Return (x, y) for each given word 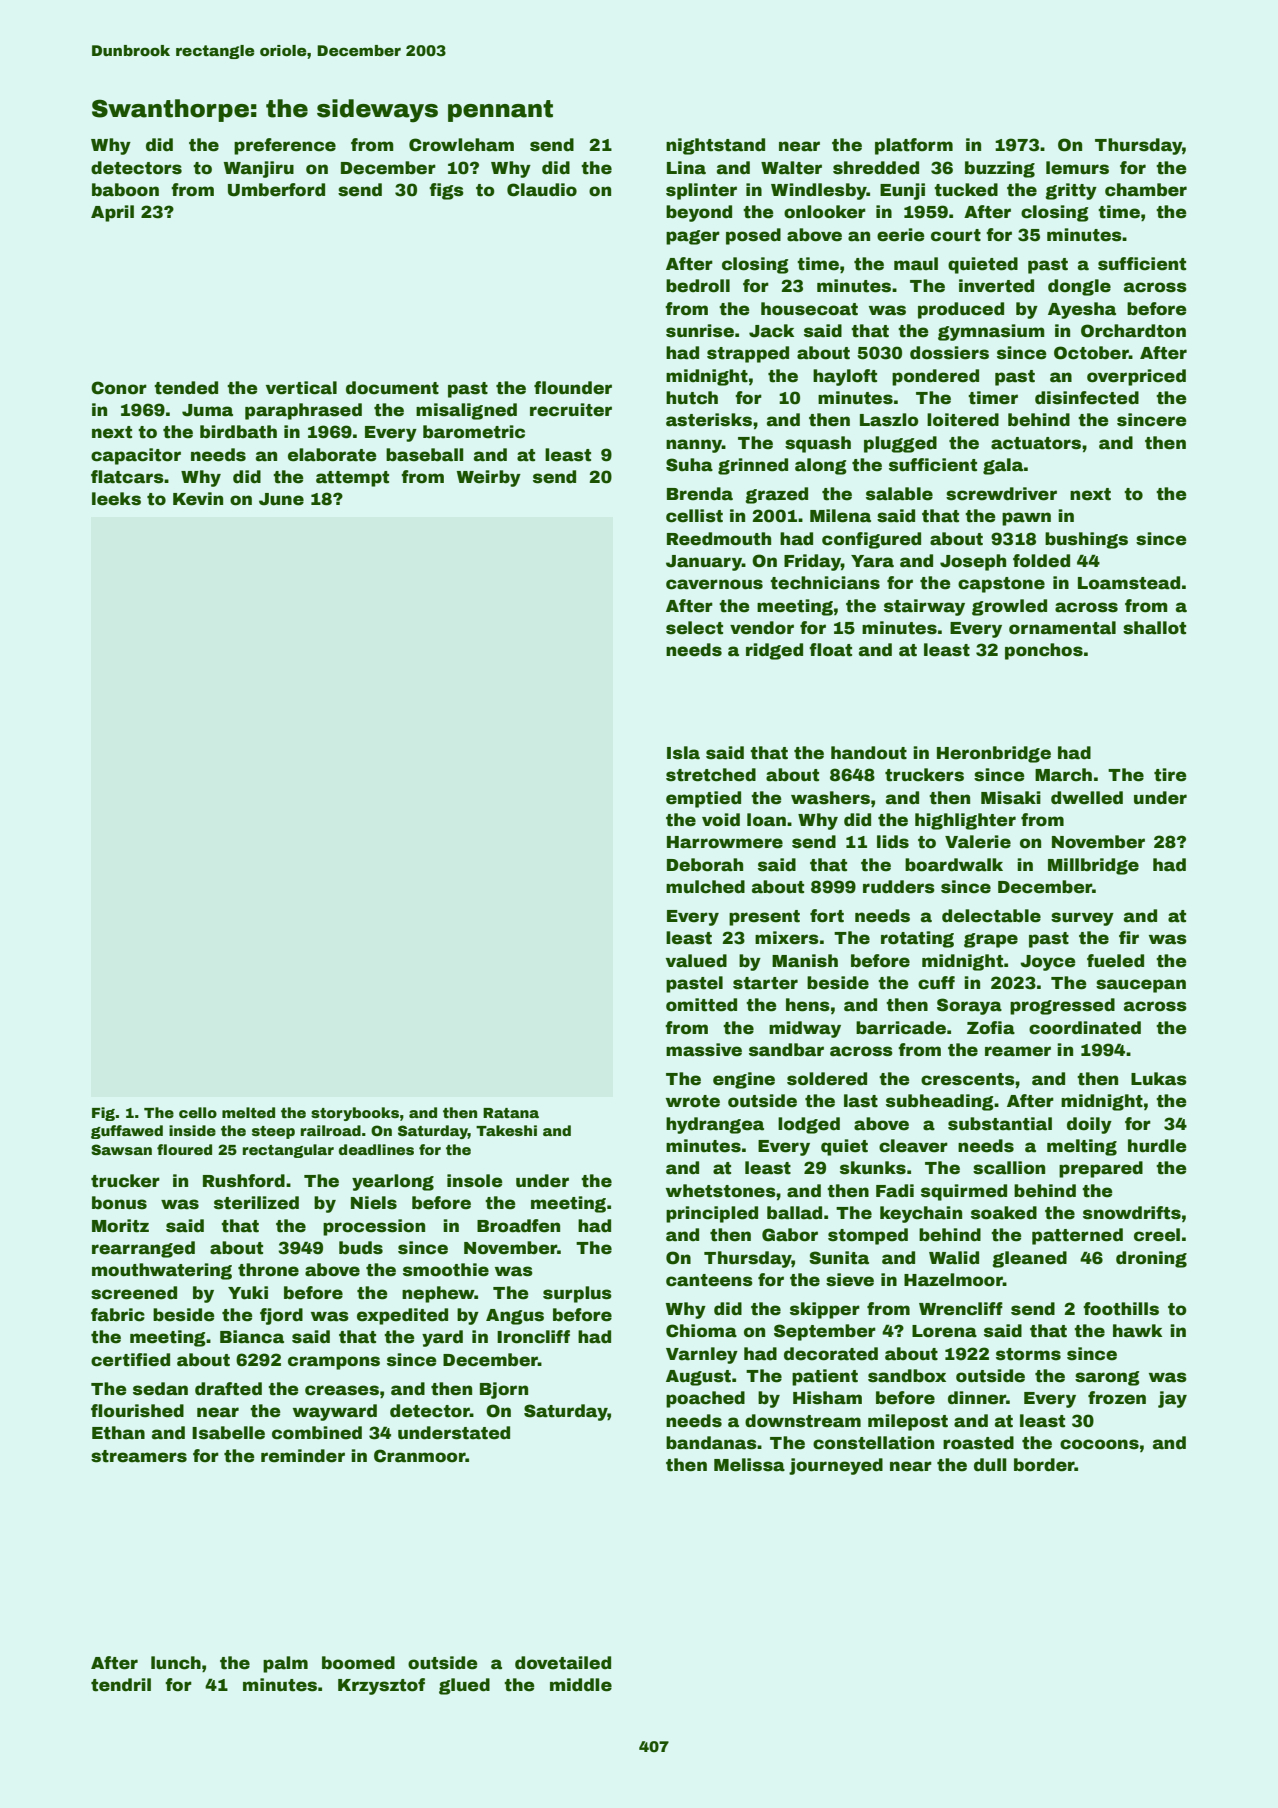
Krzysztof (381, 1686)
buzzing (1000, 169)
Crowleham (461, 145)
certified (130, 1360)
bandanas (711, 1443)
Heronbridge (994, 754)
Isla (683, 753)
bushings (1086, 540)
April (112, 213)
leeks (116, 499)
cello (198, 1112)
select (694, 628)
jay (1172, 1399)
